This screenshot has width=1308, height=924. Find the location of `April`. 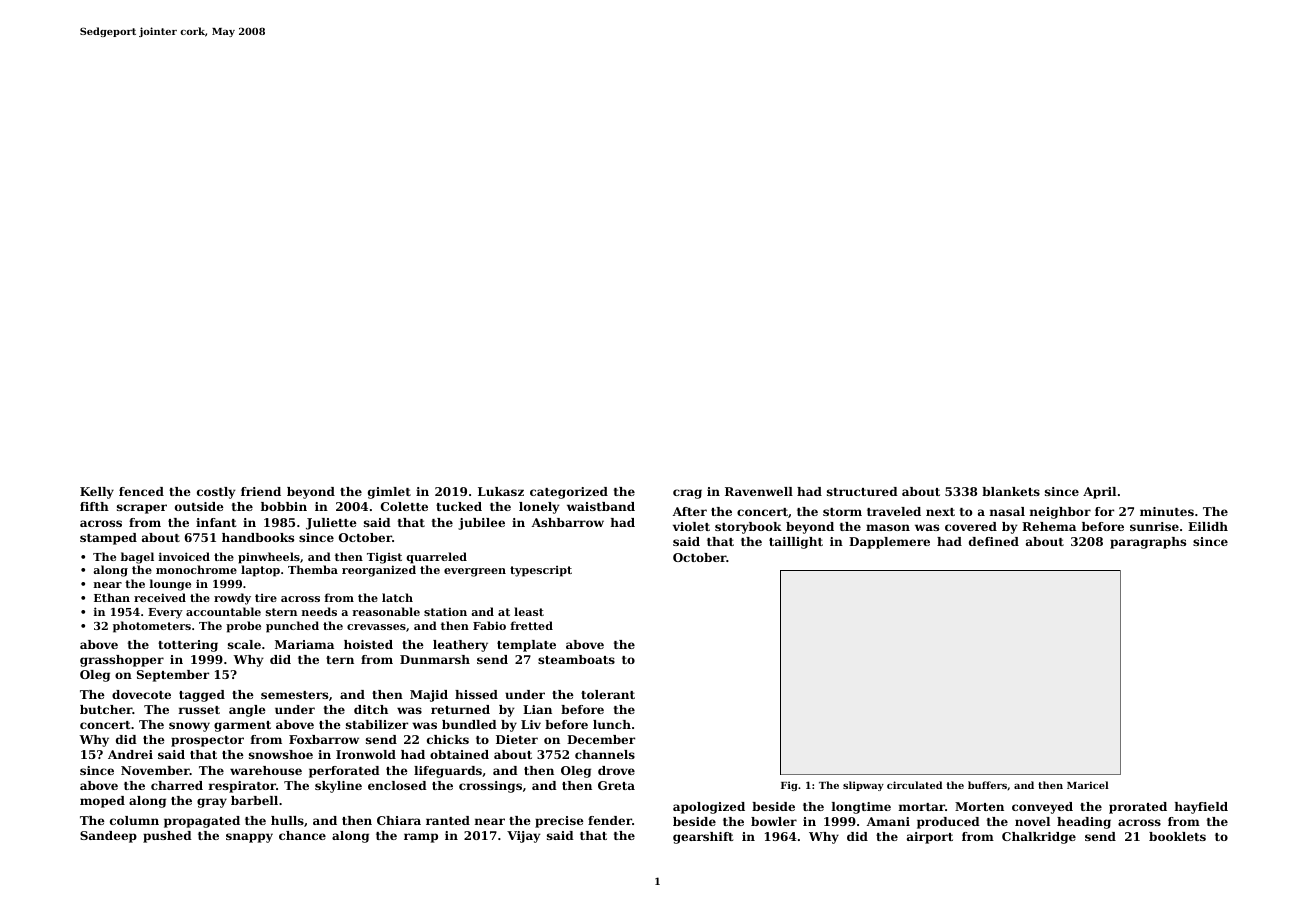

April is located at coordinates (1099, 493).
